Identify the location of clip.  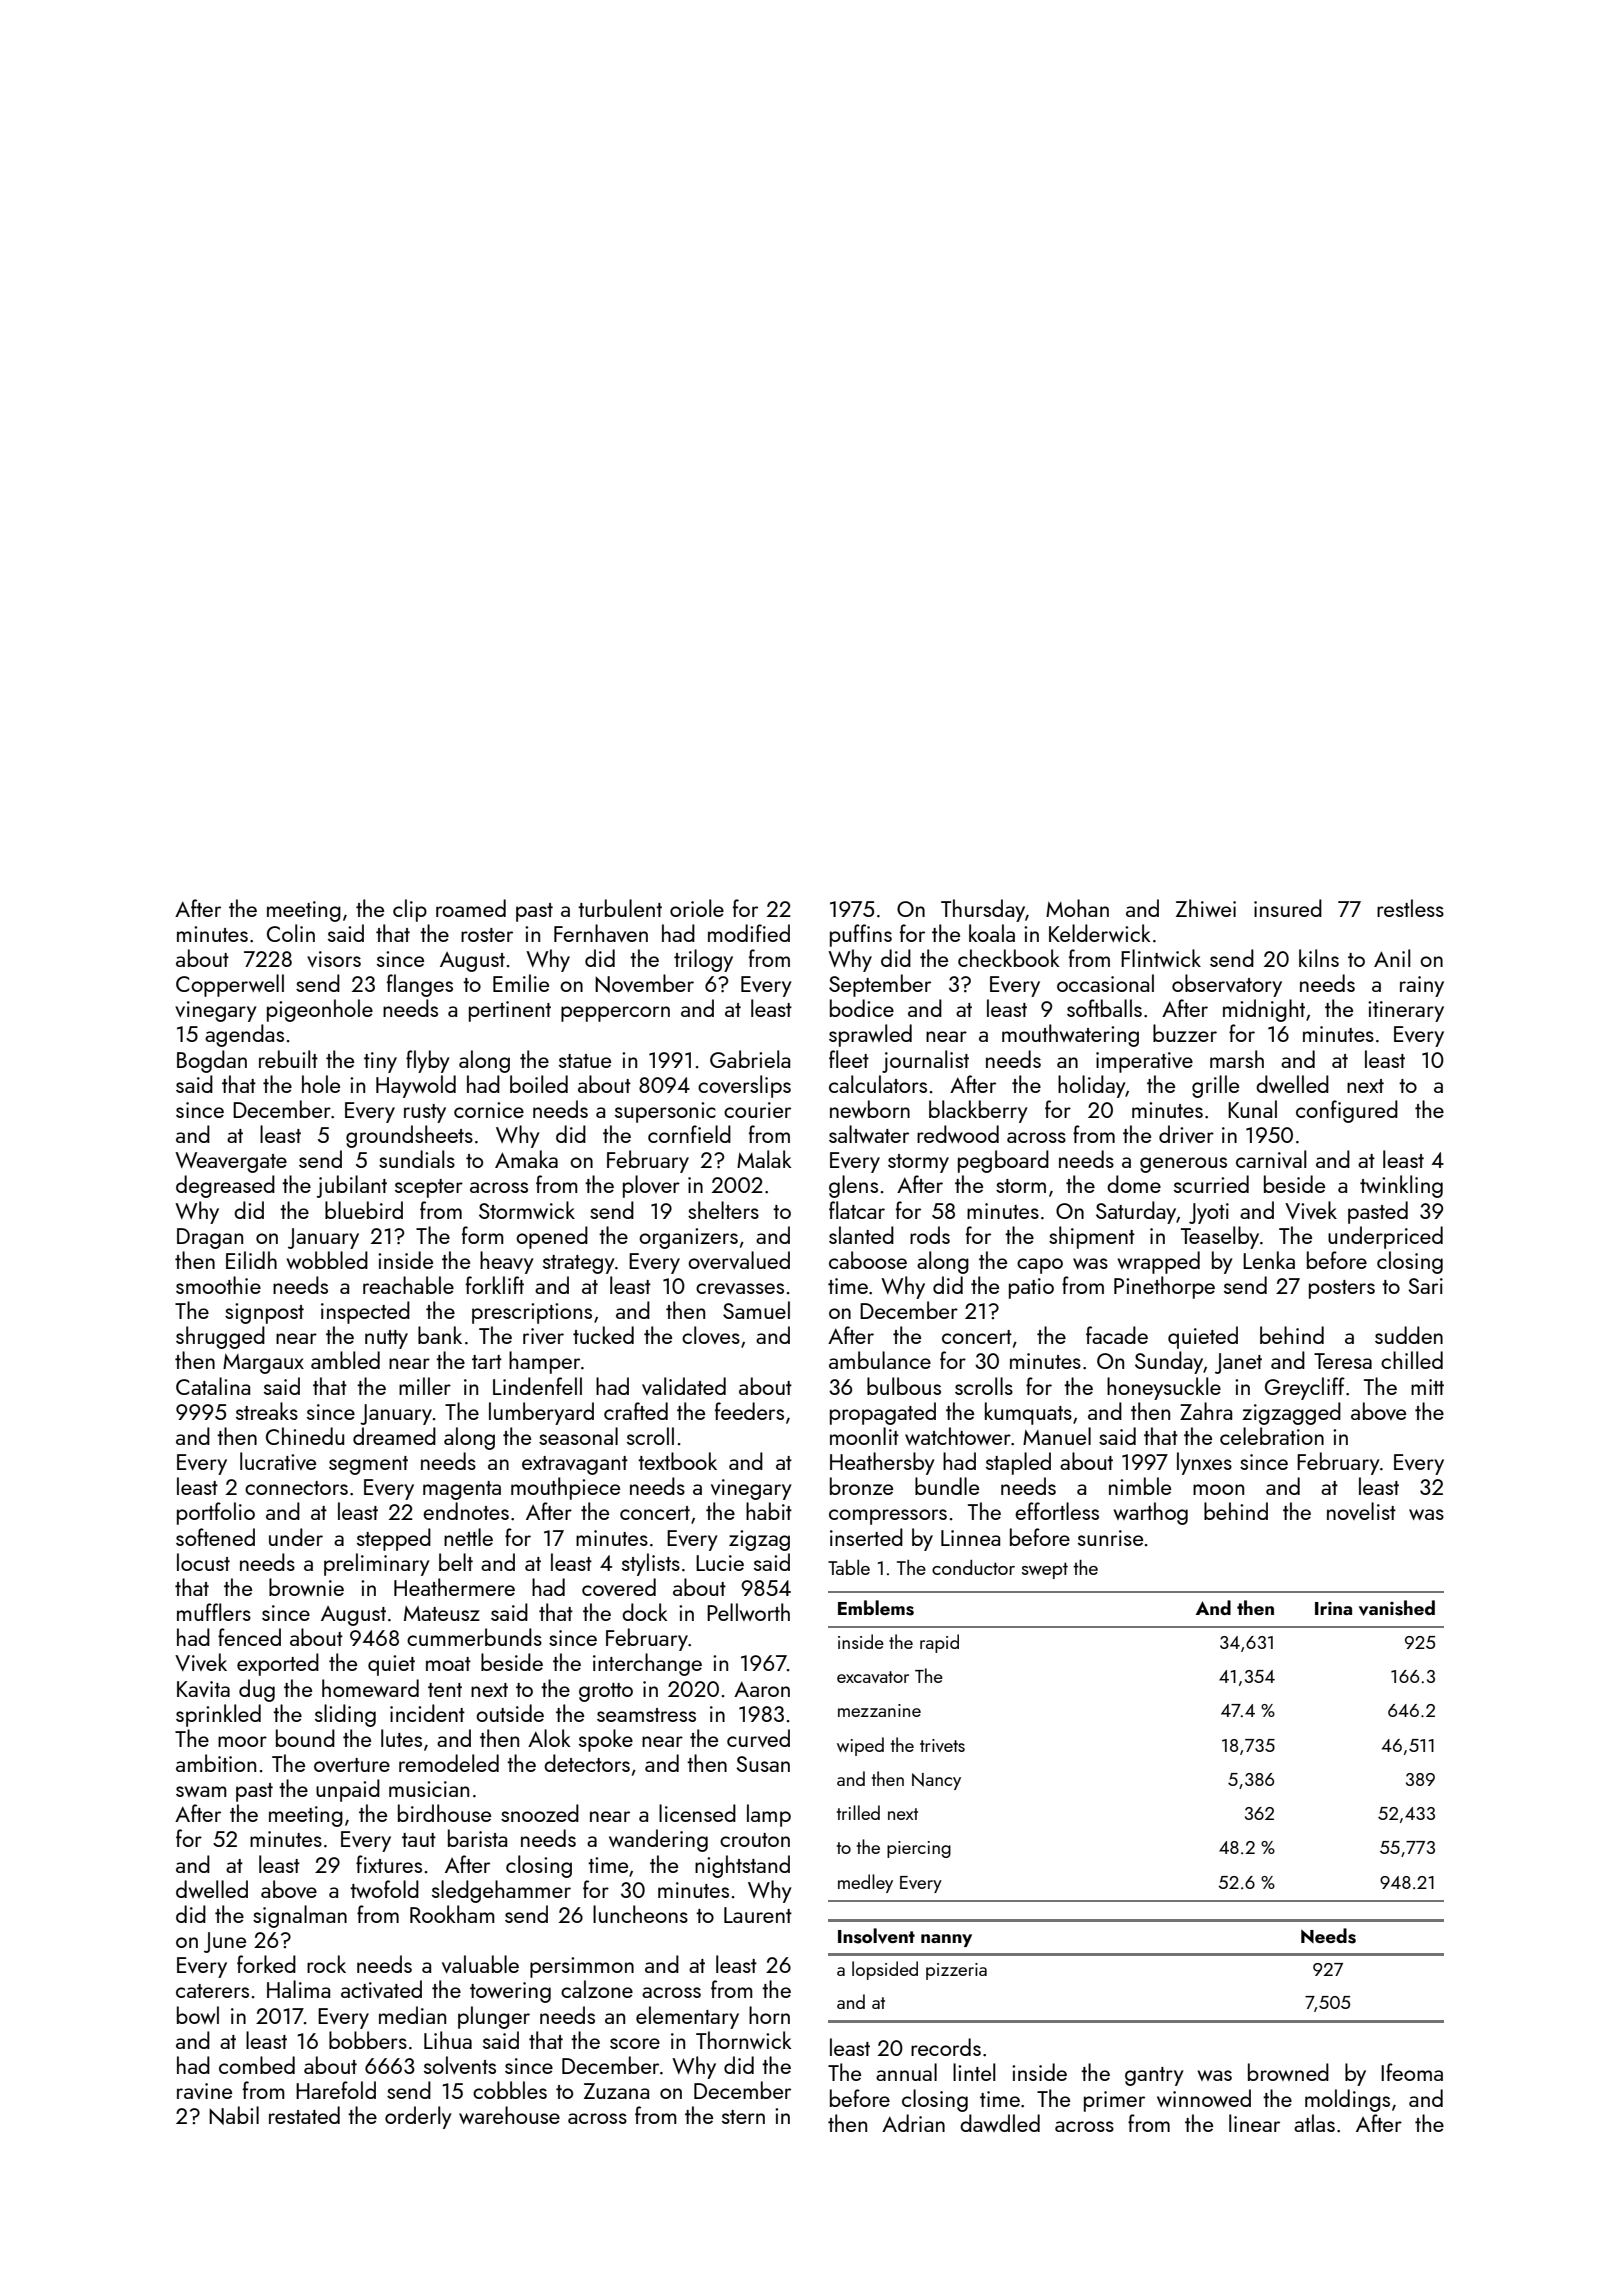
(410, 910).
